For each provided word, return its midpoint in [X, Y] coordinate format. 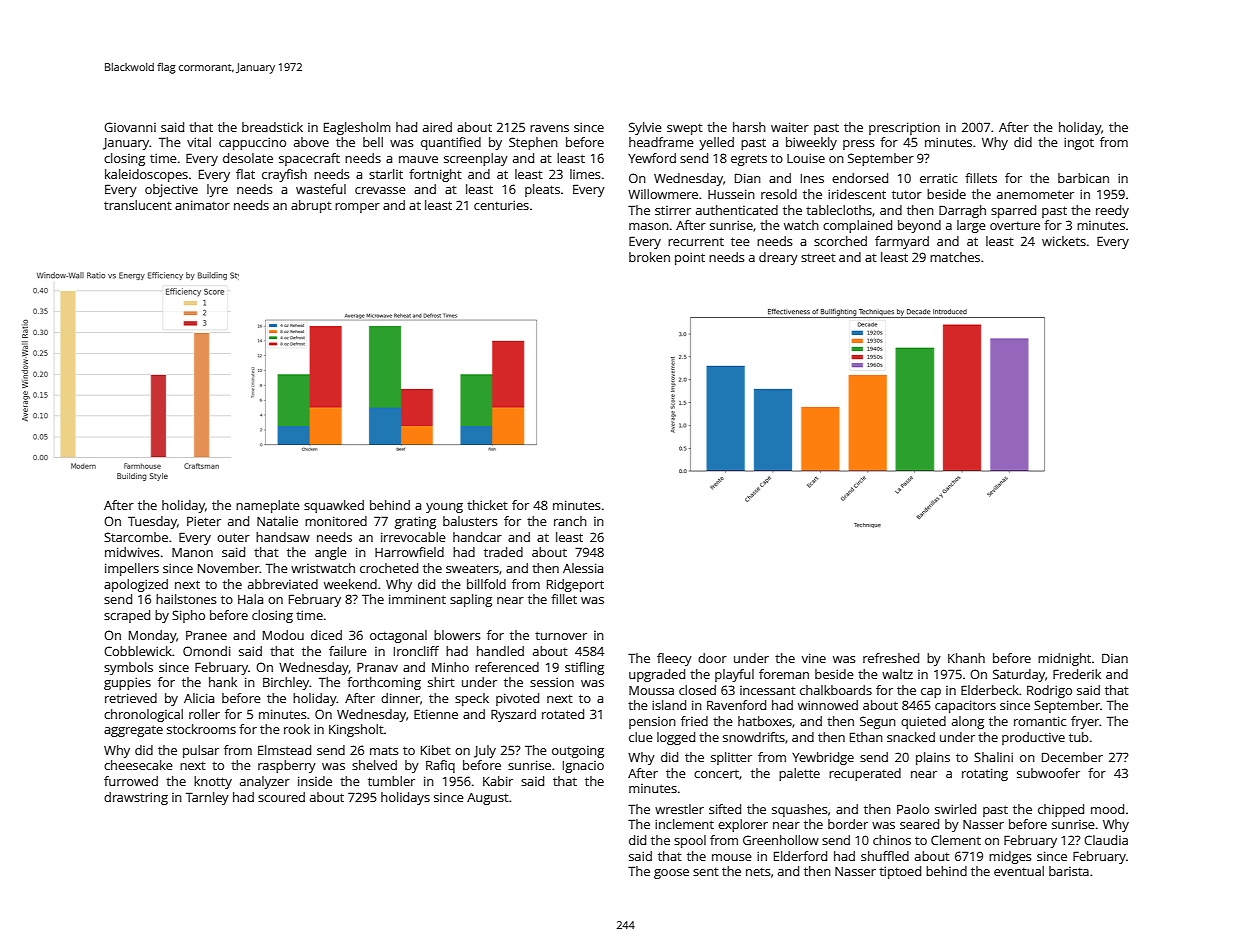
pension [652, 723]
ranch [570, 521]
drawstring [136, 798]
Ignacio [583, 767]
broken [649, 257]
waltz [897, 674]
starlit [386, 174]
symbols [128, 668]
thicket [487, 505]
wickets [1064, 241]
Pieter [204, 521]
